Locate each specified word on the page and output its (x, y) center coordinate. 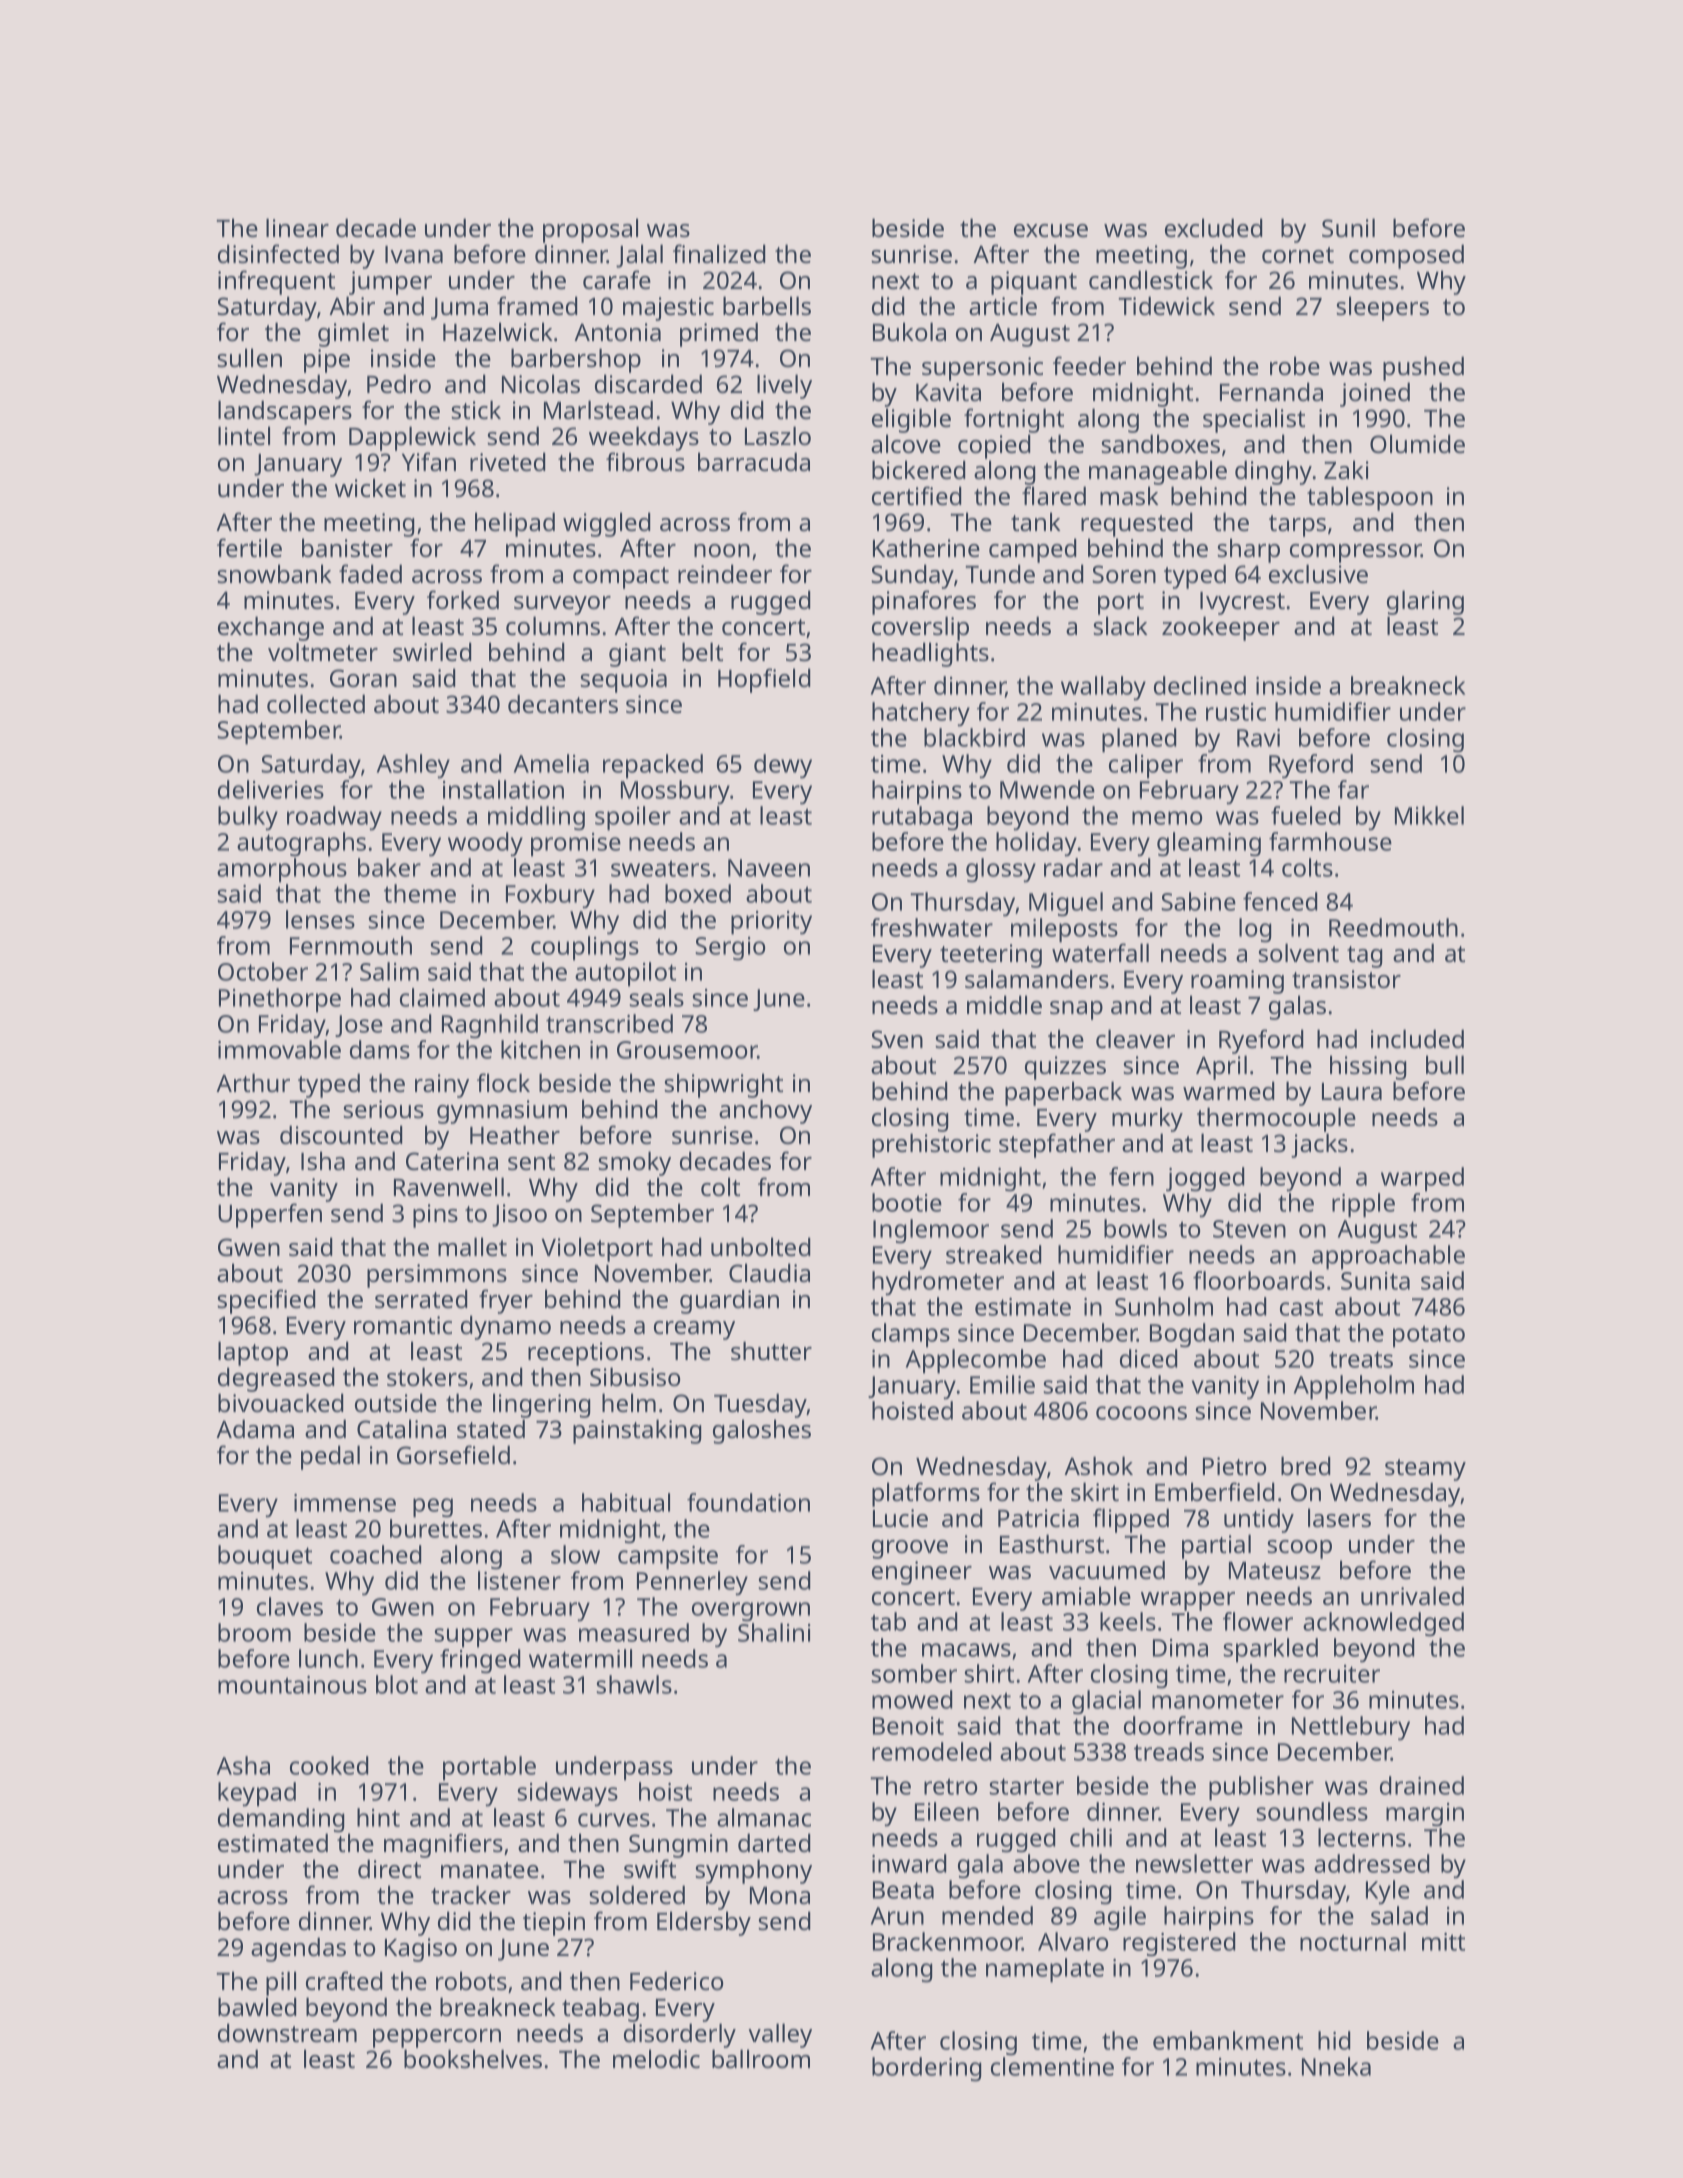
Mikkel (1429, 815)
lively (784, 386)
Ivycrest (1242, 603)
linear (297, 227)
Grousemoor (687, 1050)
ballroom (761, 2058)
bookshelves (473, 2058)
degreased (276, 1379)
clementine (1052, 2066)
